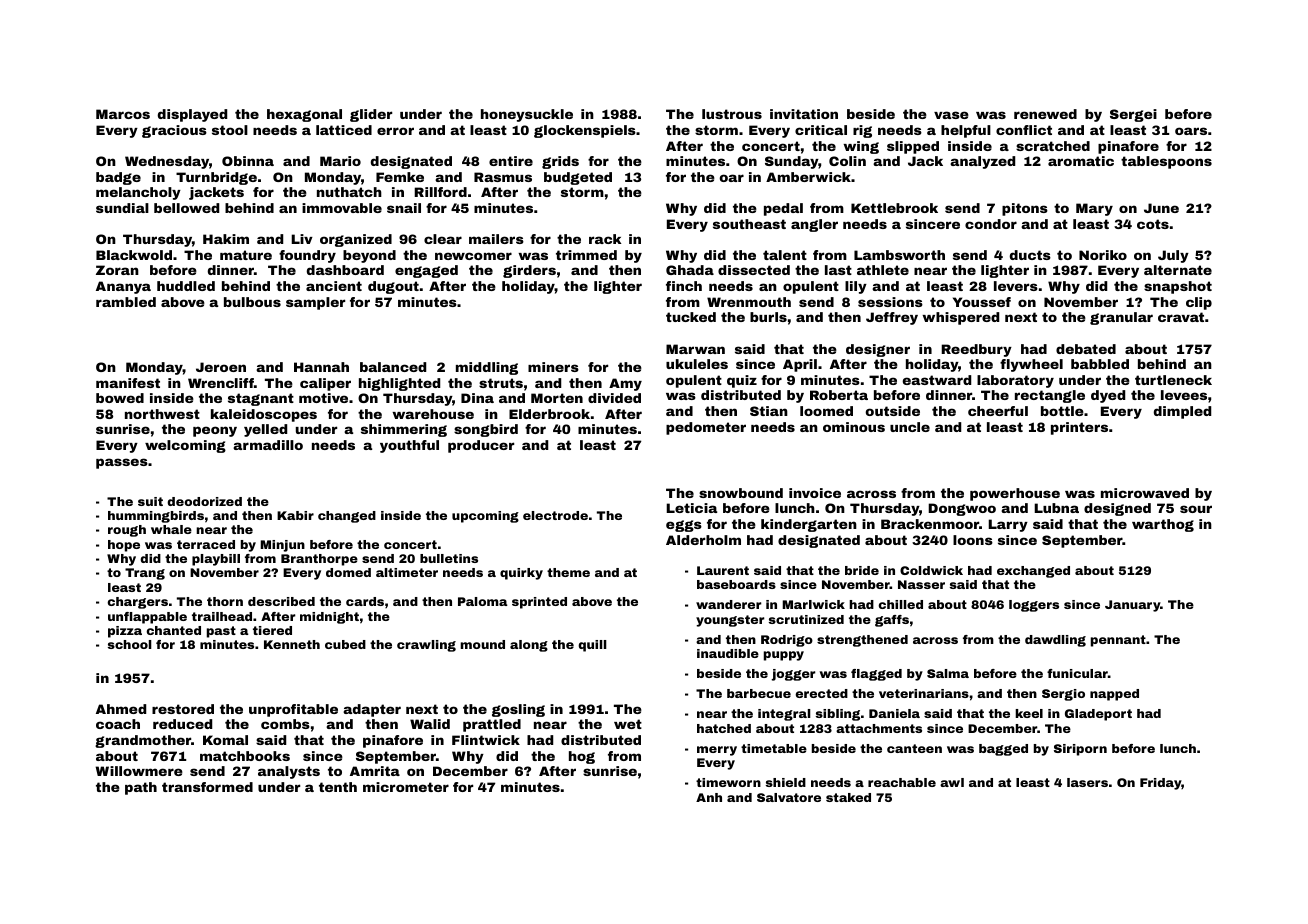 The width and height of the page is (1308, 924). I want to click on producer, so click(481, 446).
